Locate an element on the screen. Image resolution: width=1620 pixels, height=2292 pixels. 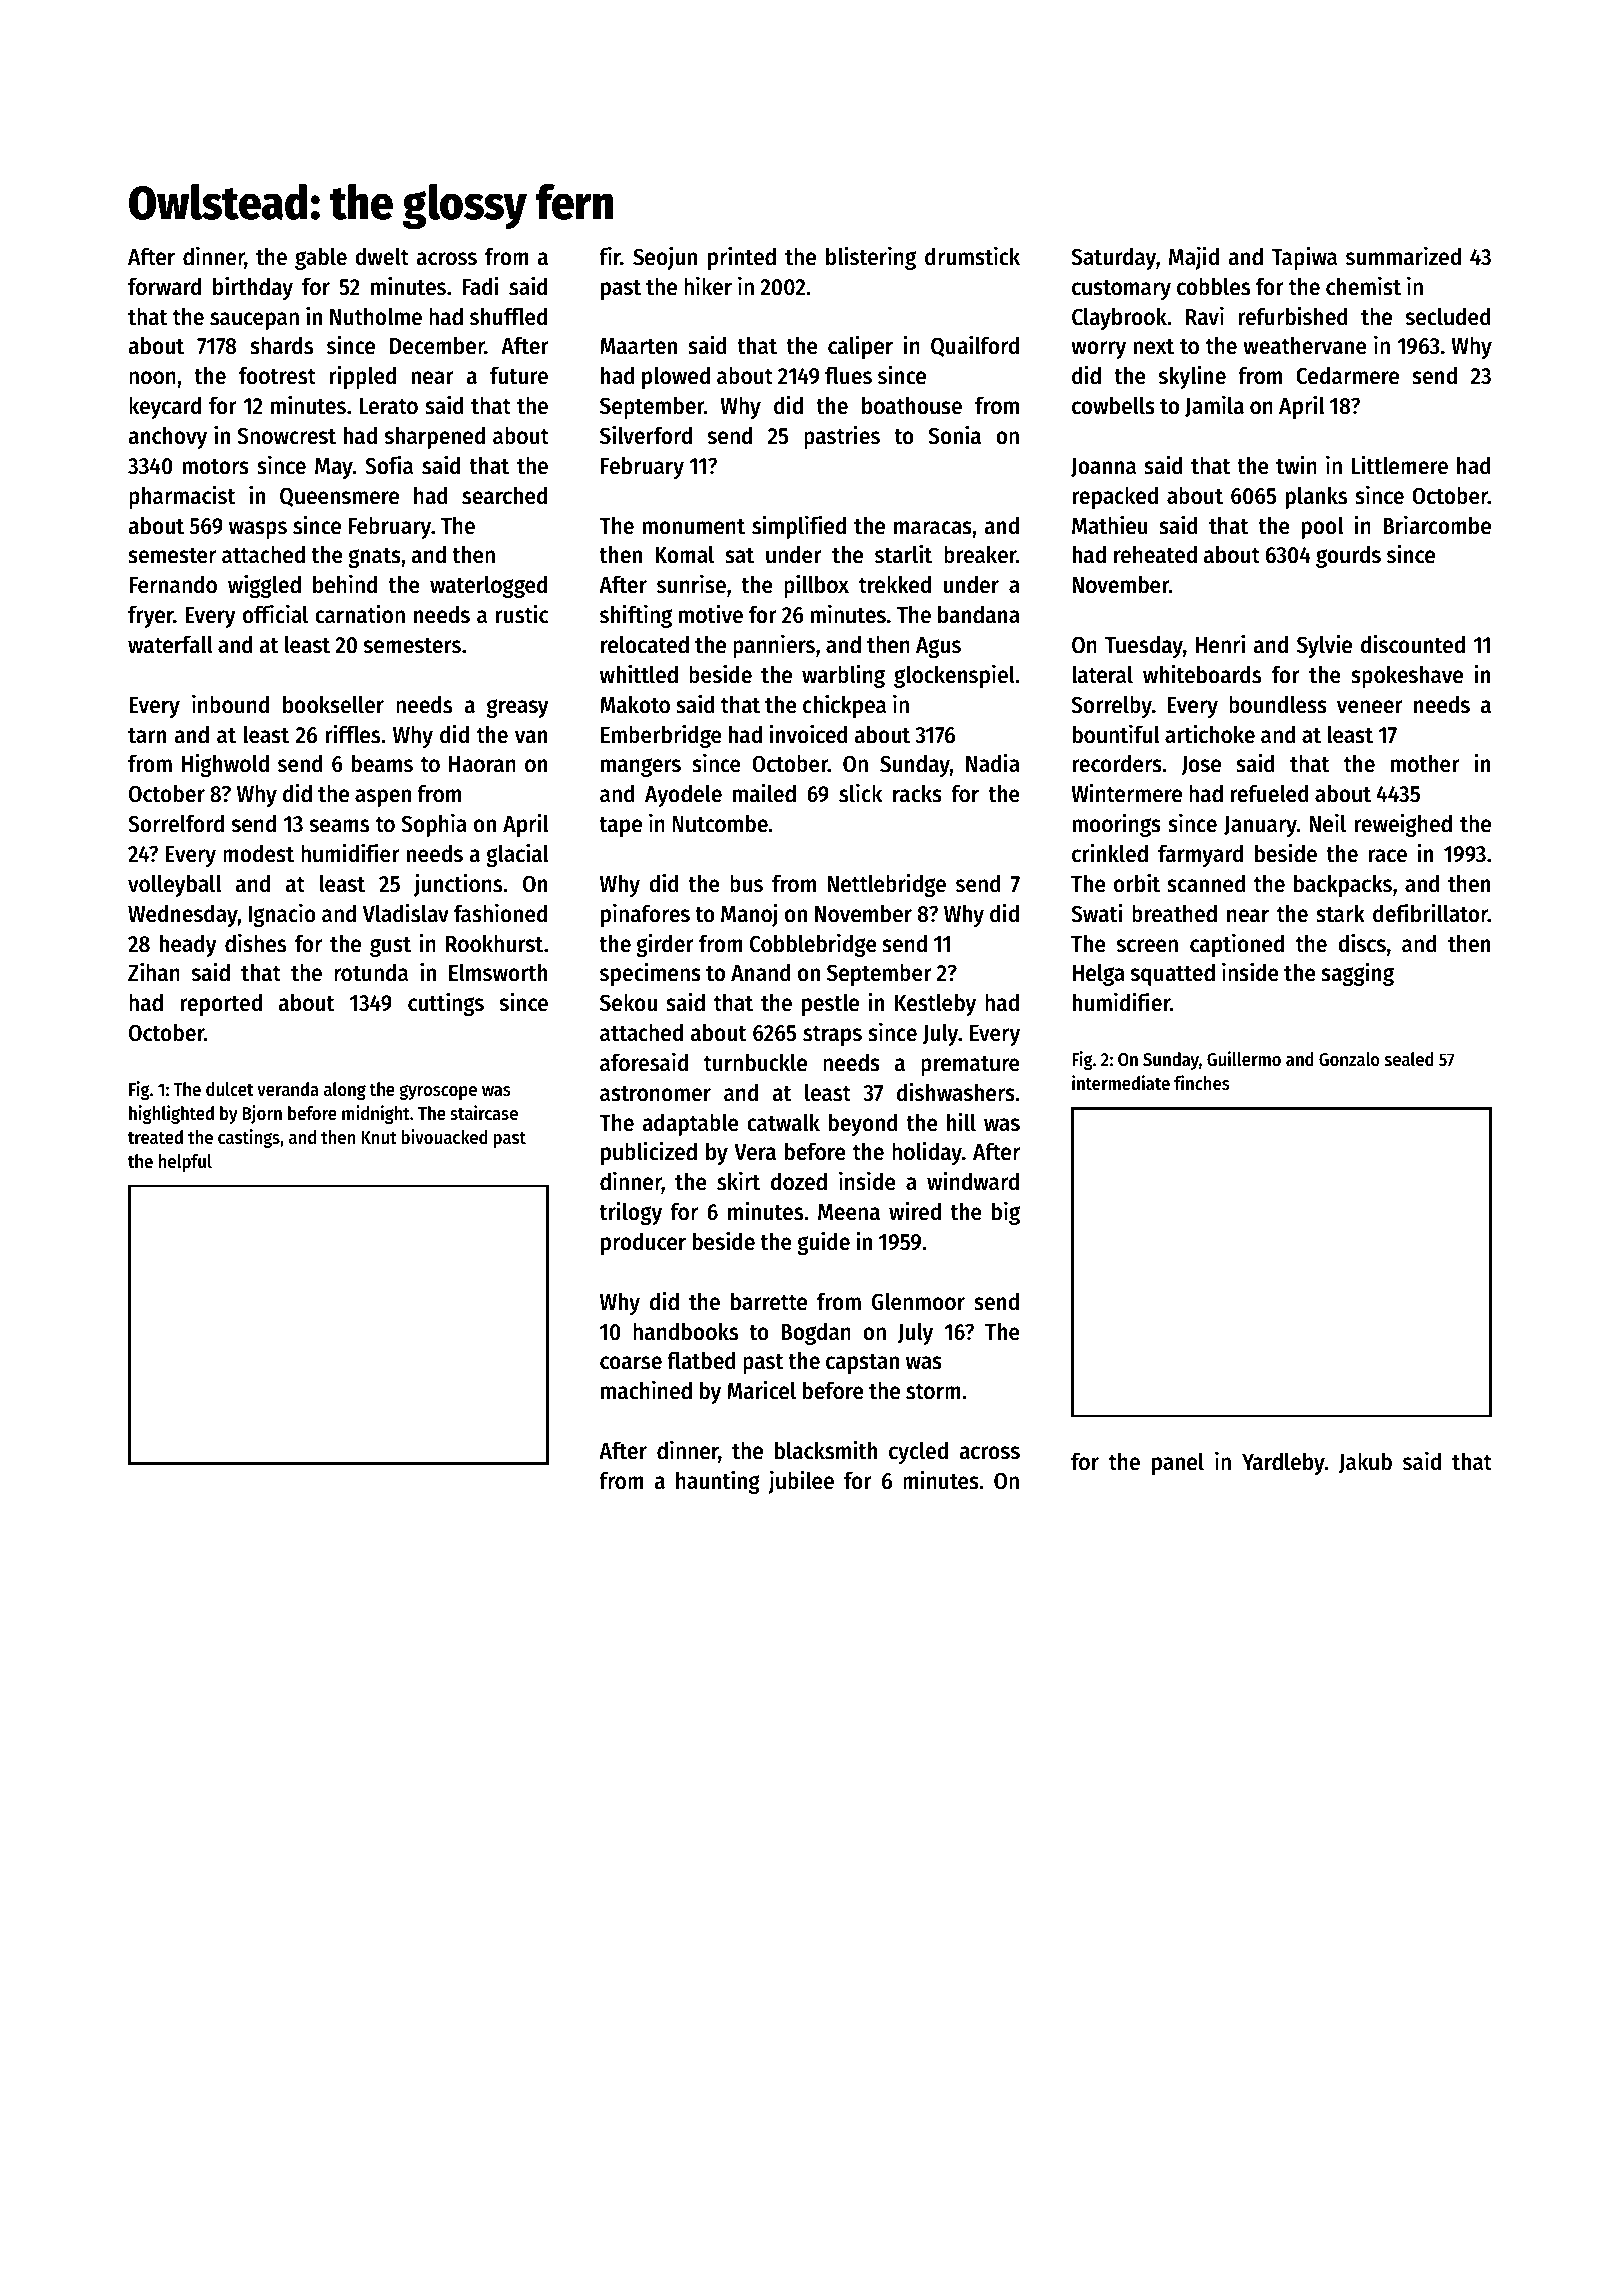
maracas is located at coordinates (933, 528).
